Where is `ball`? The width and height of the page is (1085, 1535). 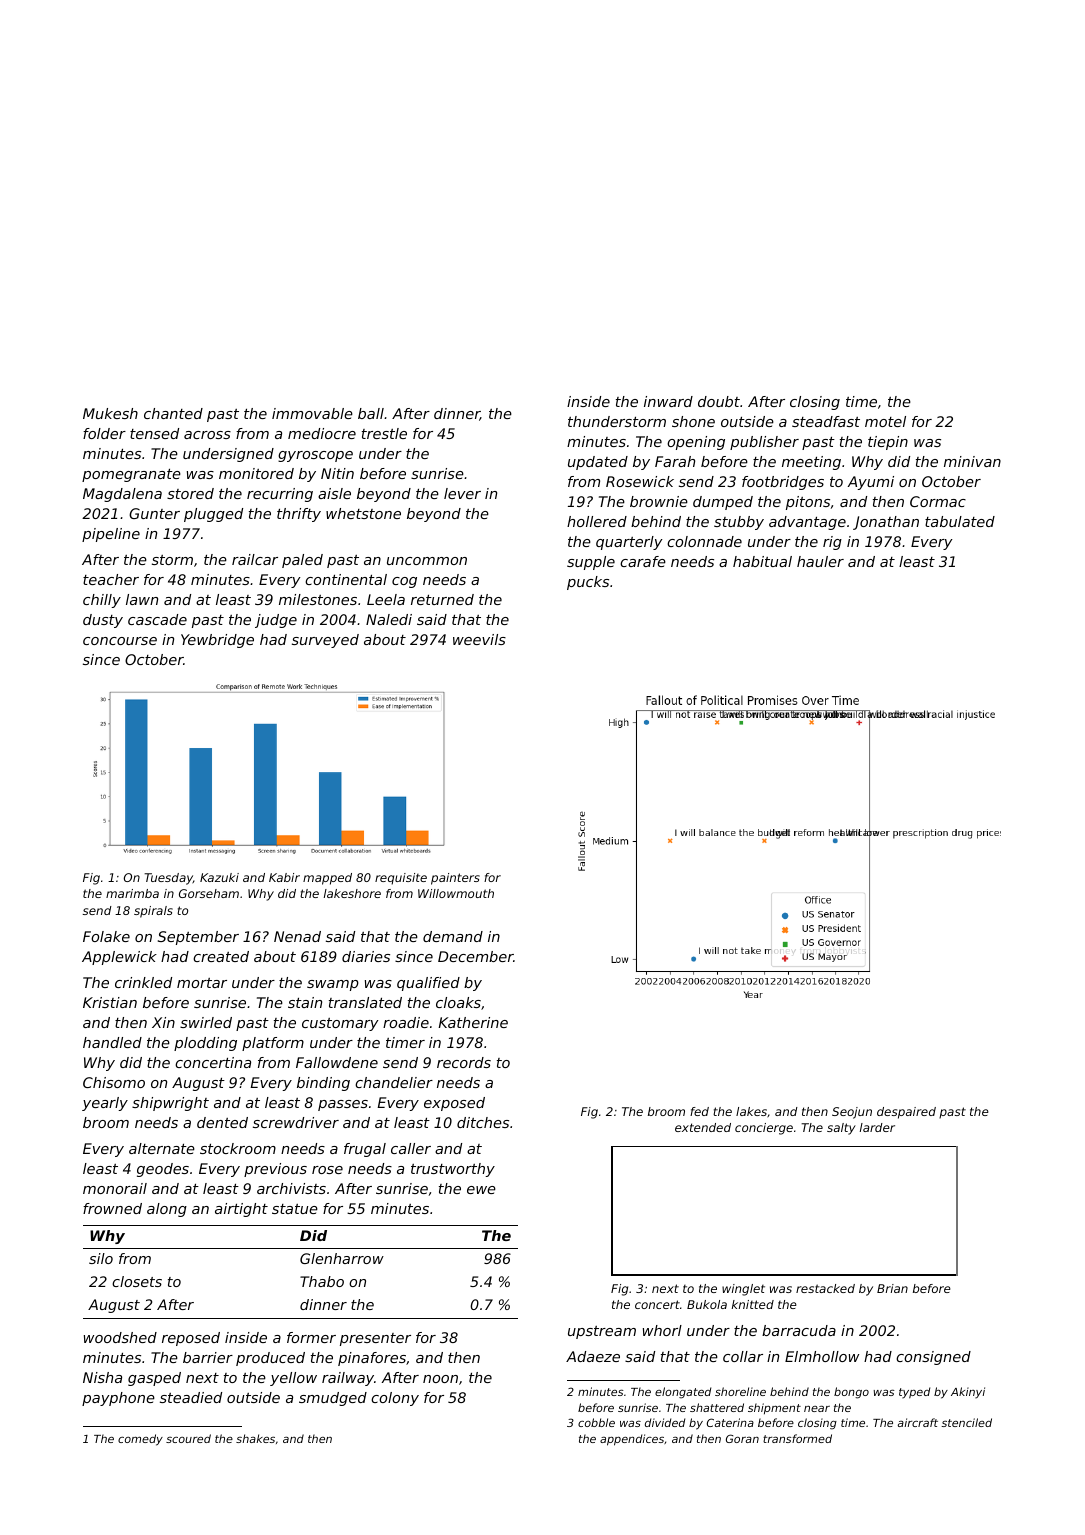 ball is located at coordinates (371, 413).
